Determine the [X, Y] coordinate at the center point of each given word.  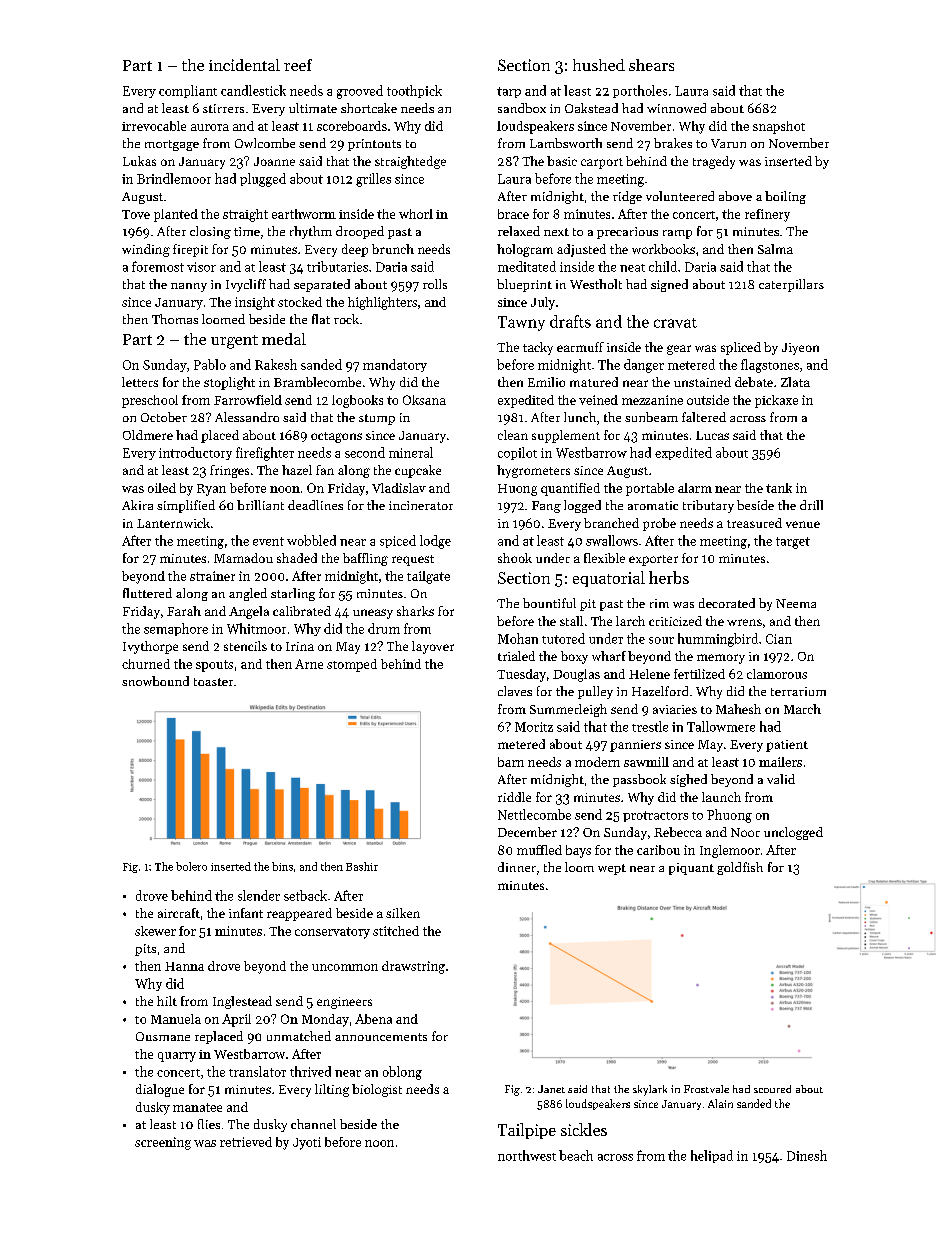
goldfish [740, 868]
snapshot [779, 127]
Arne [309, 664]
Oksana [424, 400]
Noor [745, 832]
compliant [188, 91]
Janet [551, 1089]
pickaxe [776, 401]
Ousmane [163, 1036]
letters [140, 382]
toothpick [414, 91]
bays [578, 851]
